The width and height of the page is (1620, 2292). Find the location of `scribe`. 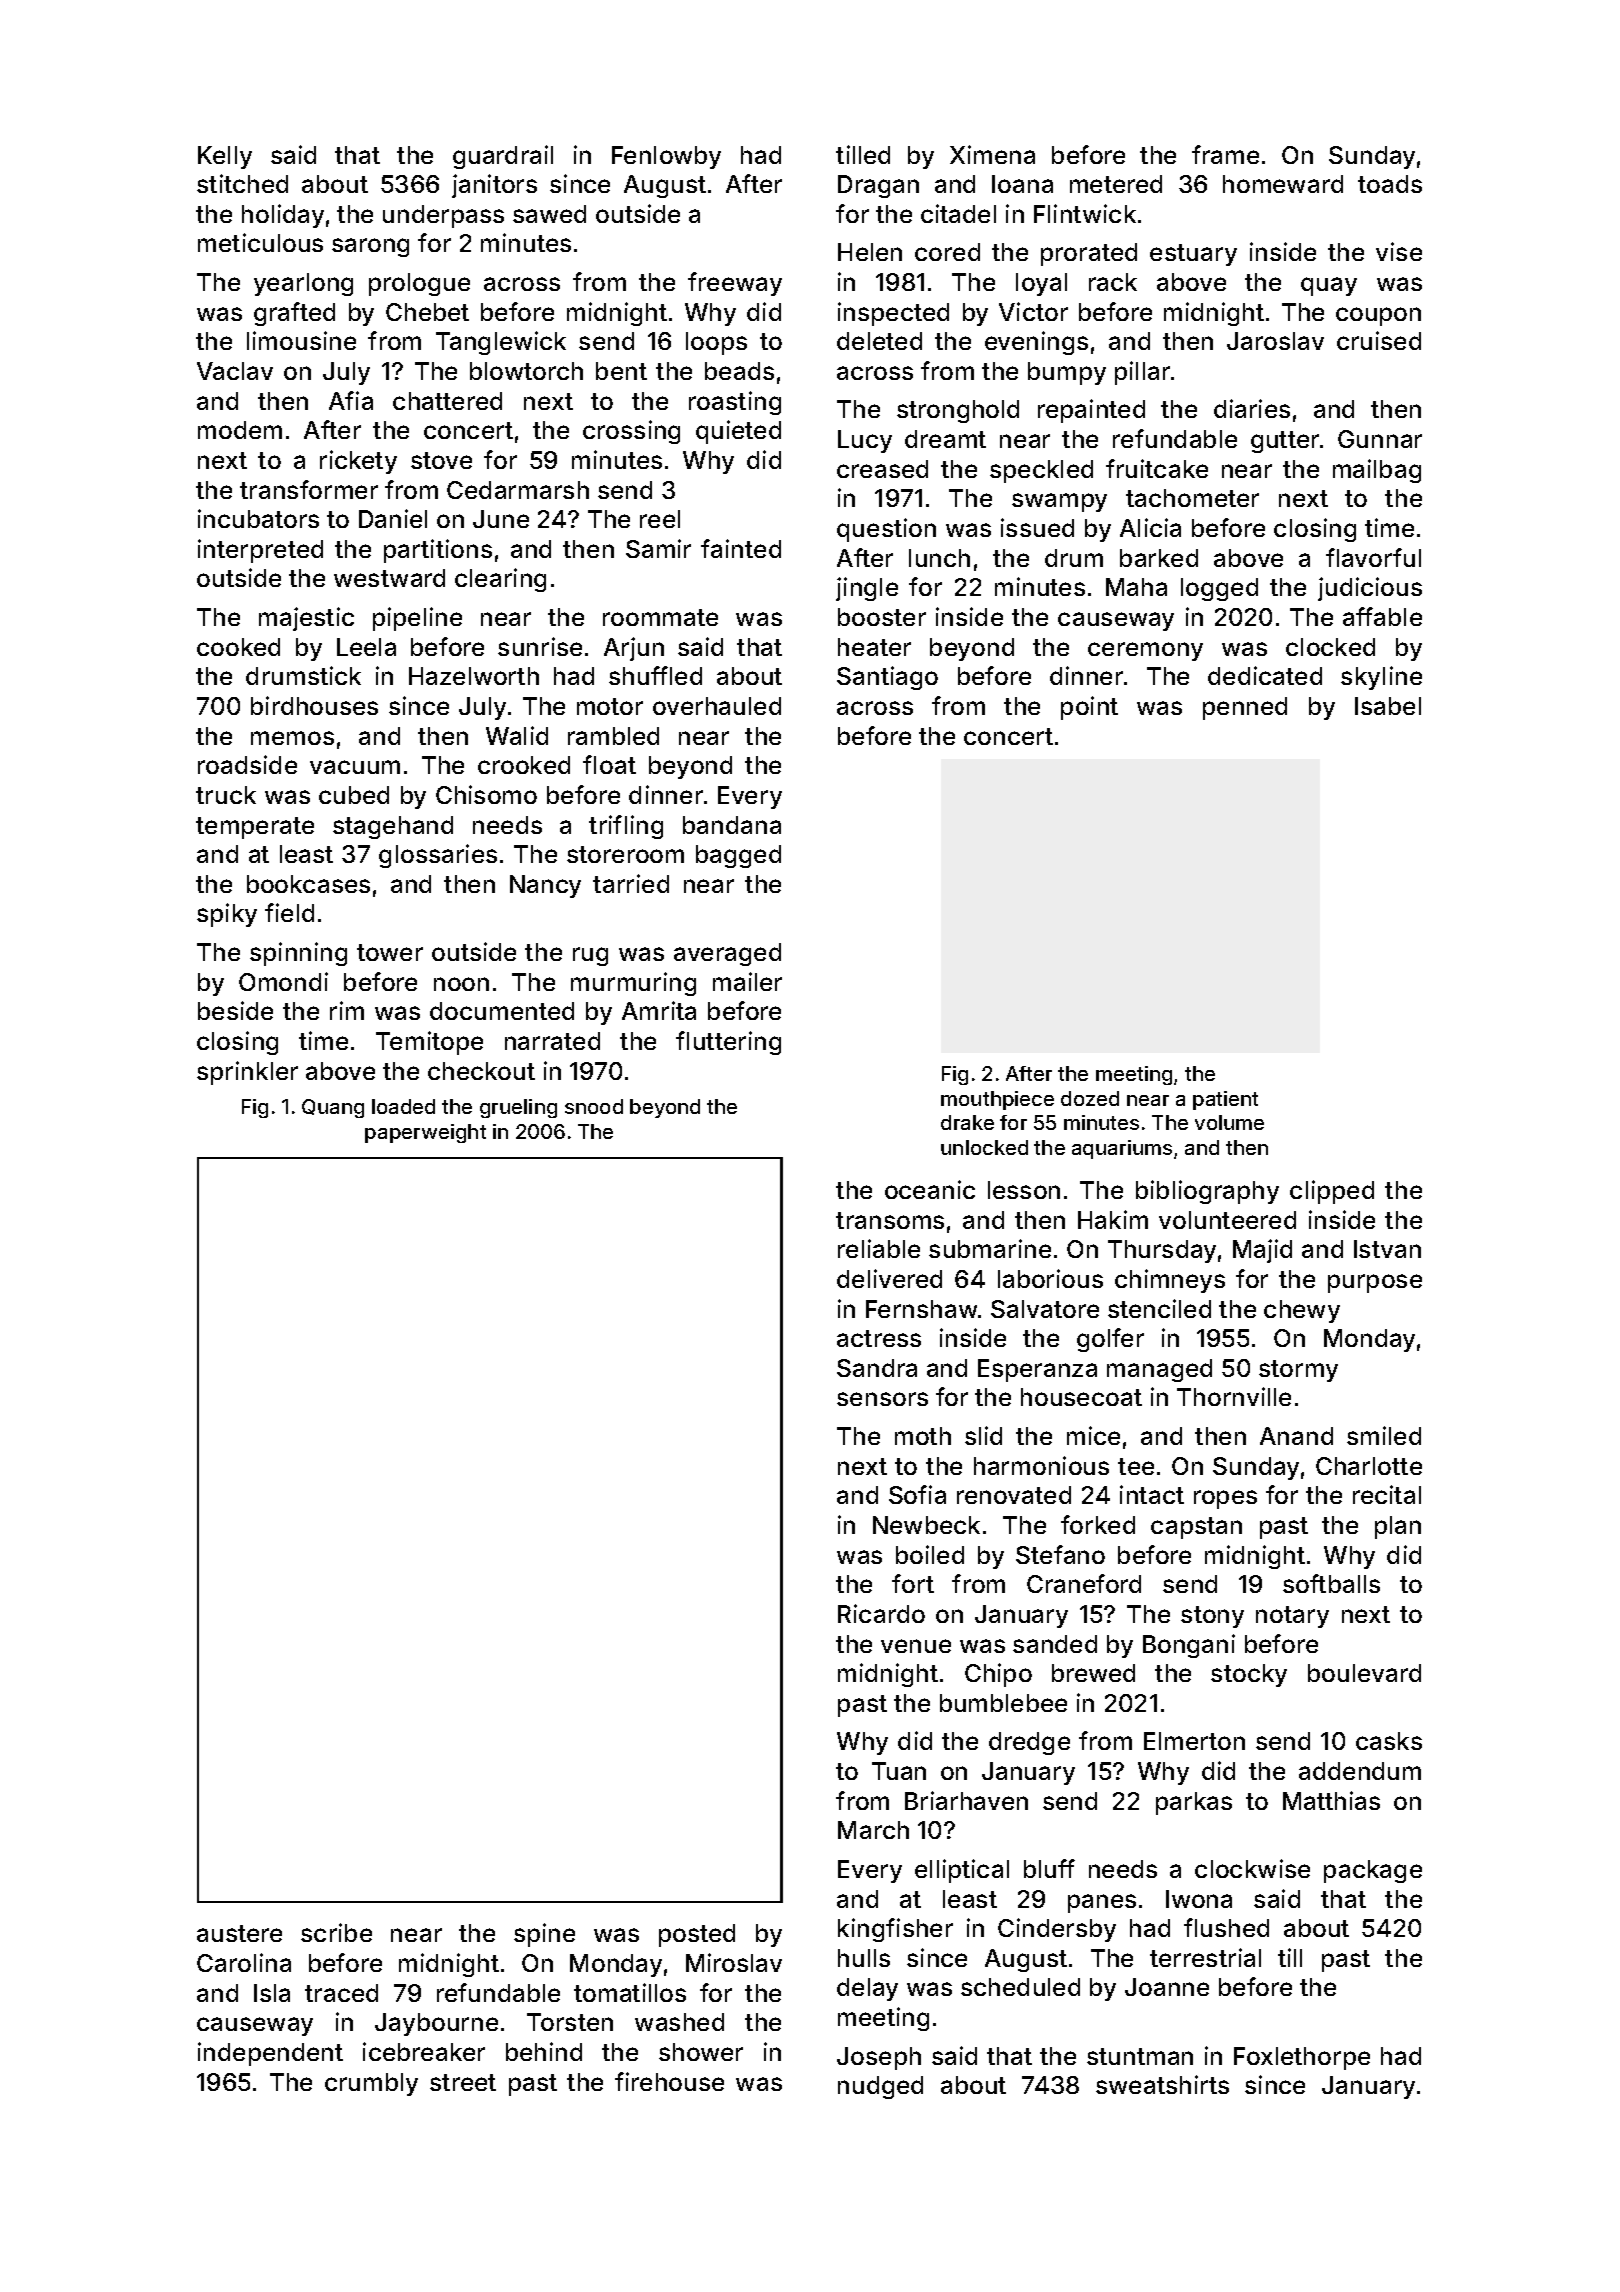

scribe is located at coordinates (336, 1932).
